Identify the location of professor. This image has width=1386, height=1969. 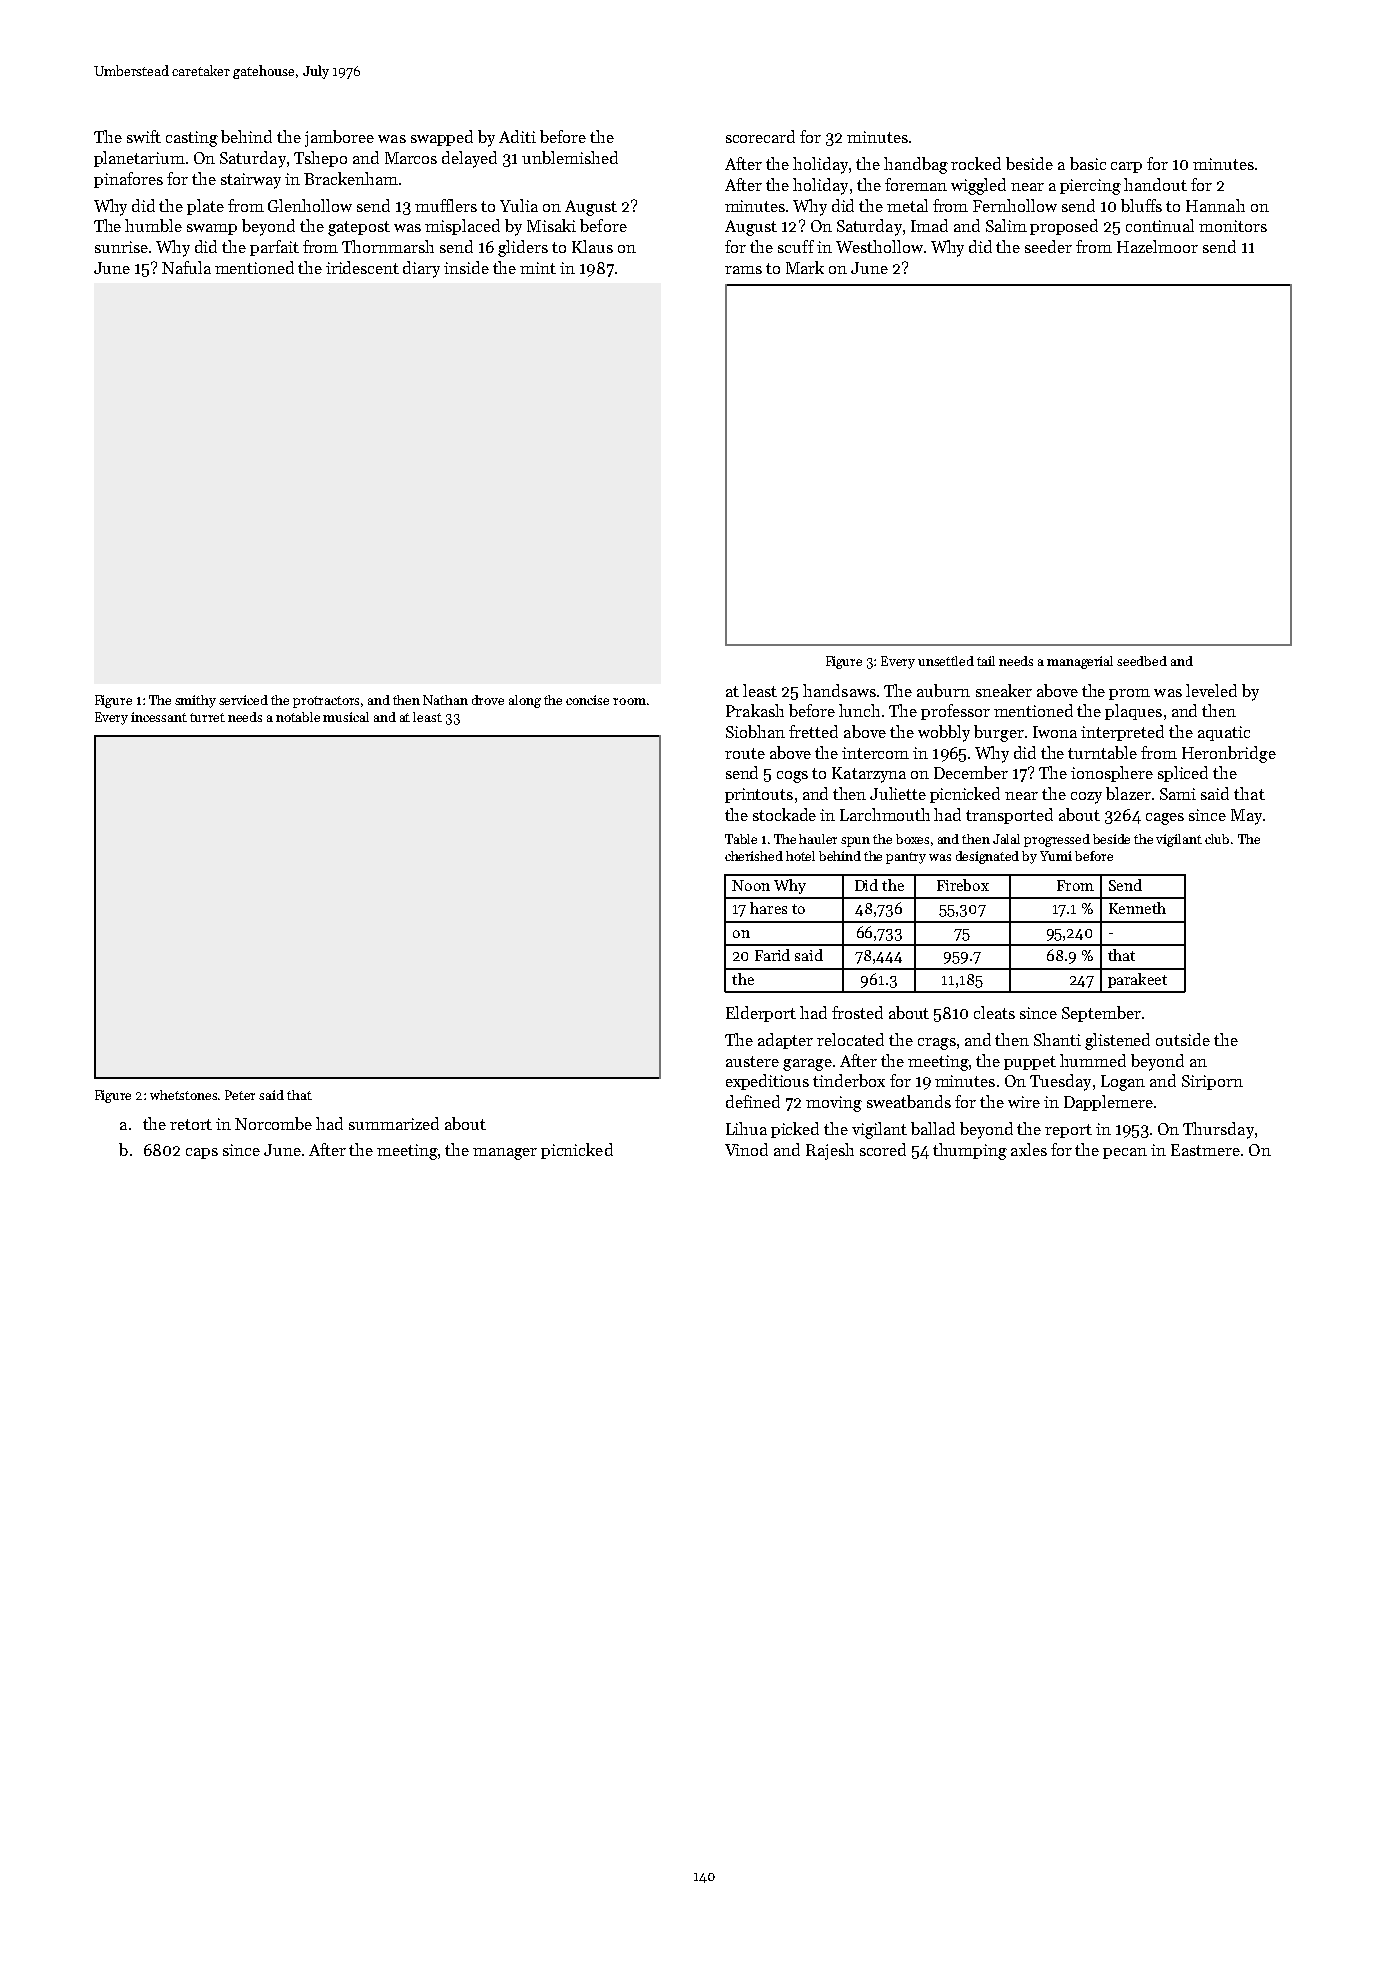
(955, 712).
